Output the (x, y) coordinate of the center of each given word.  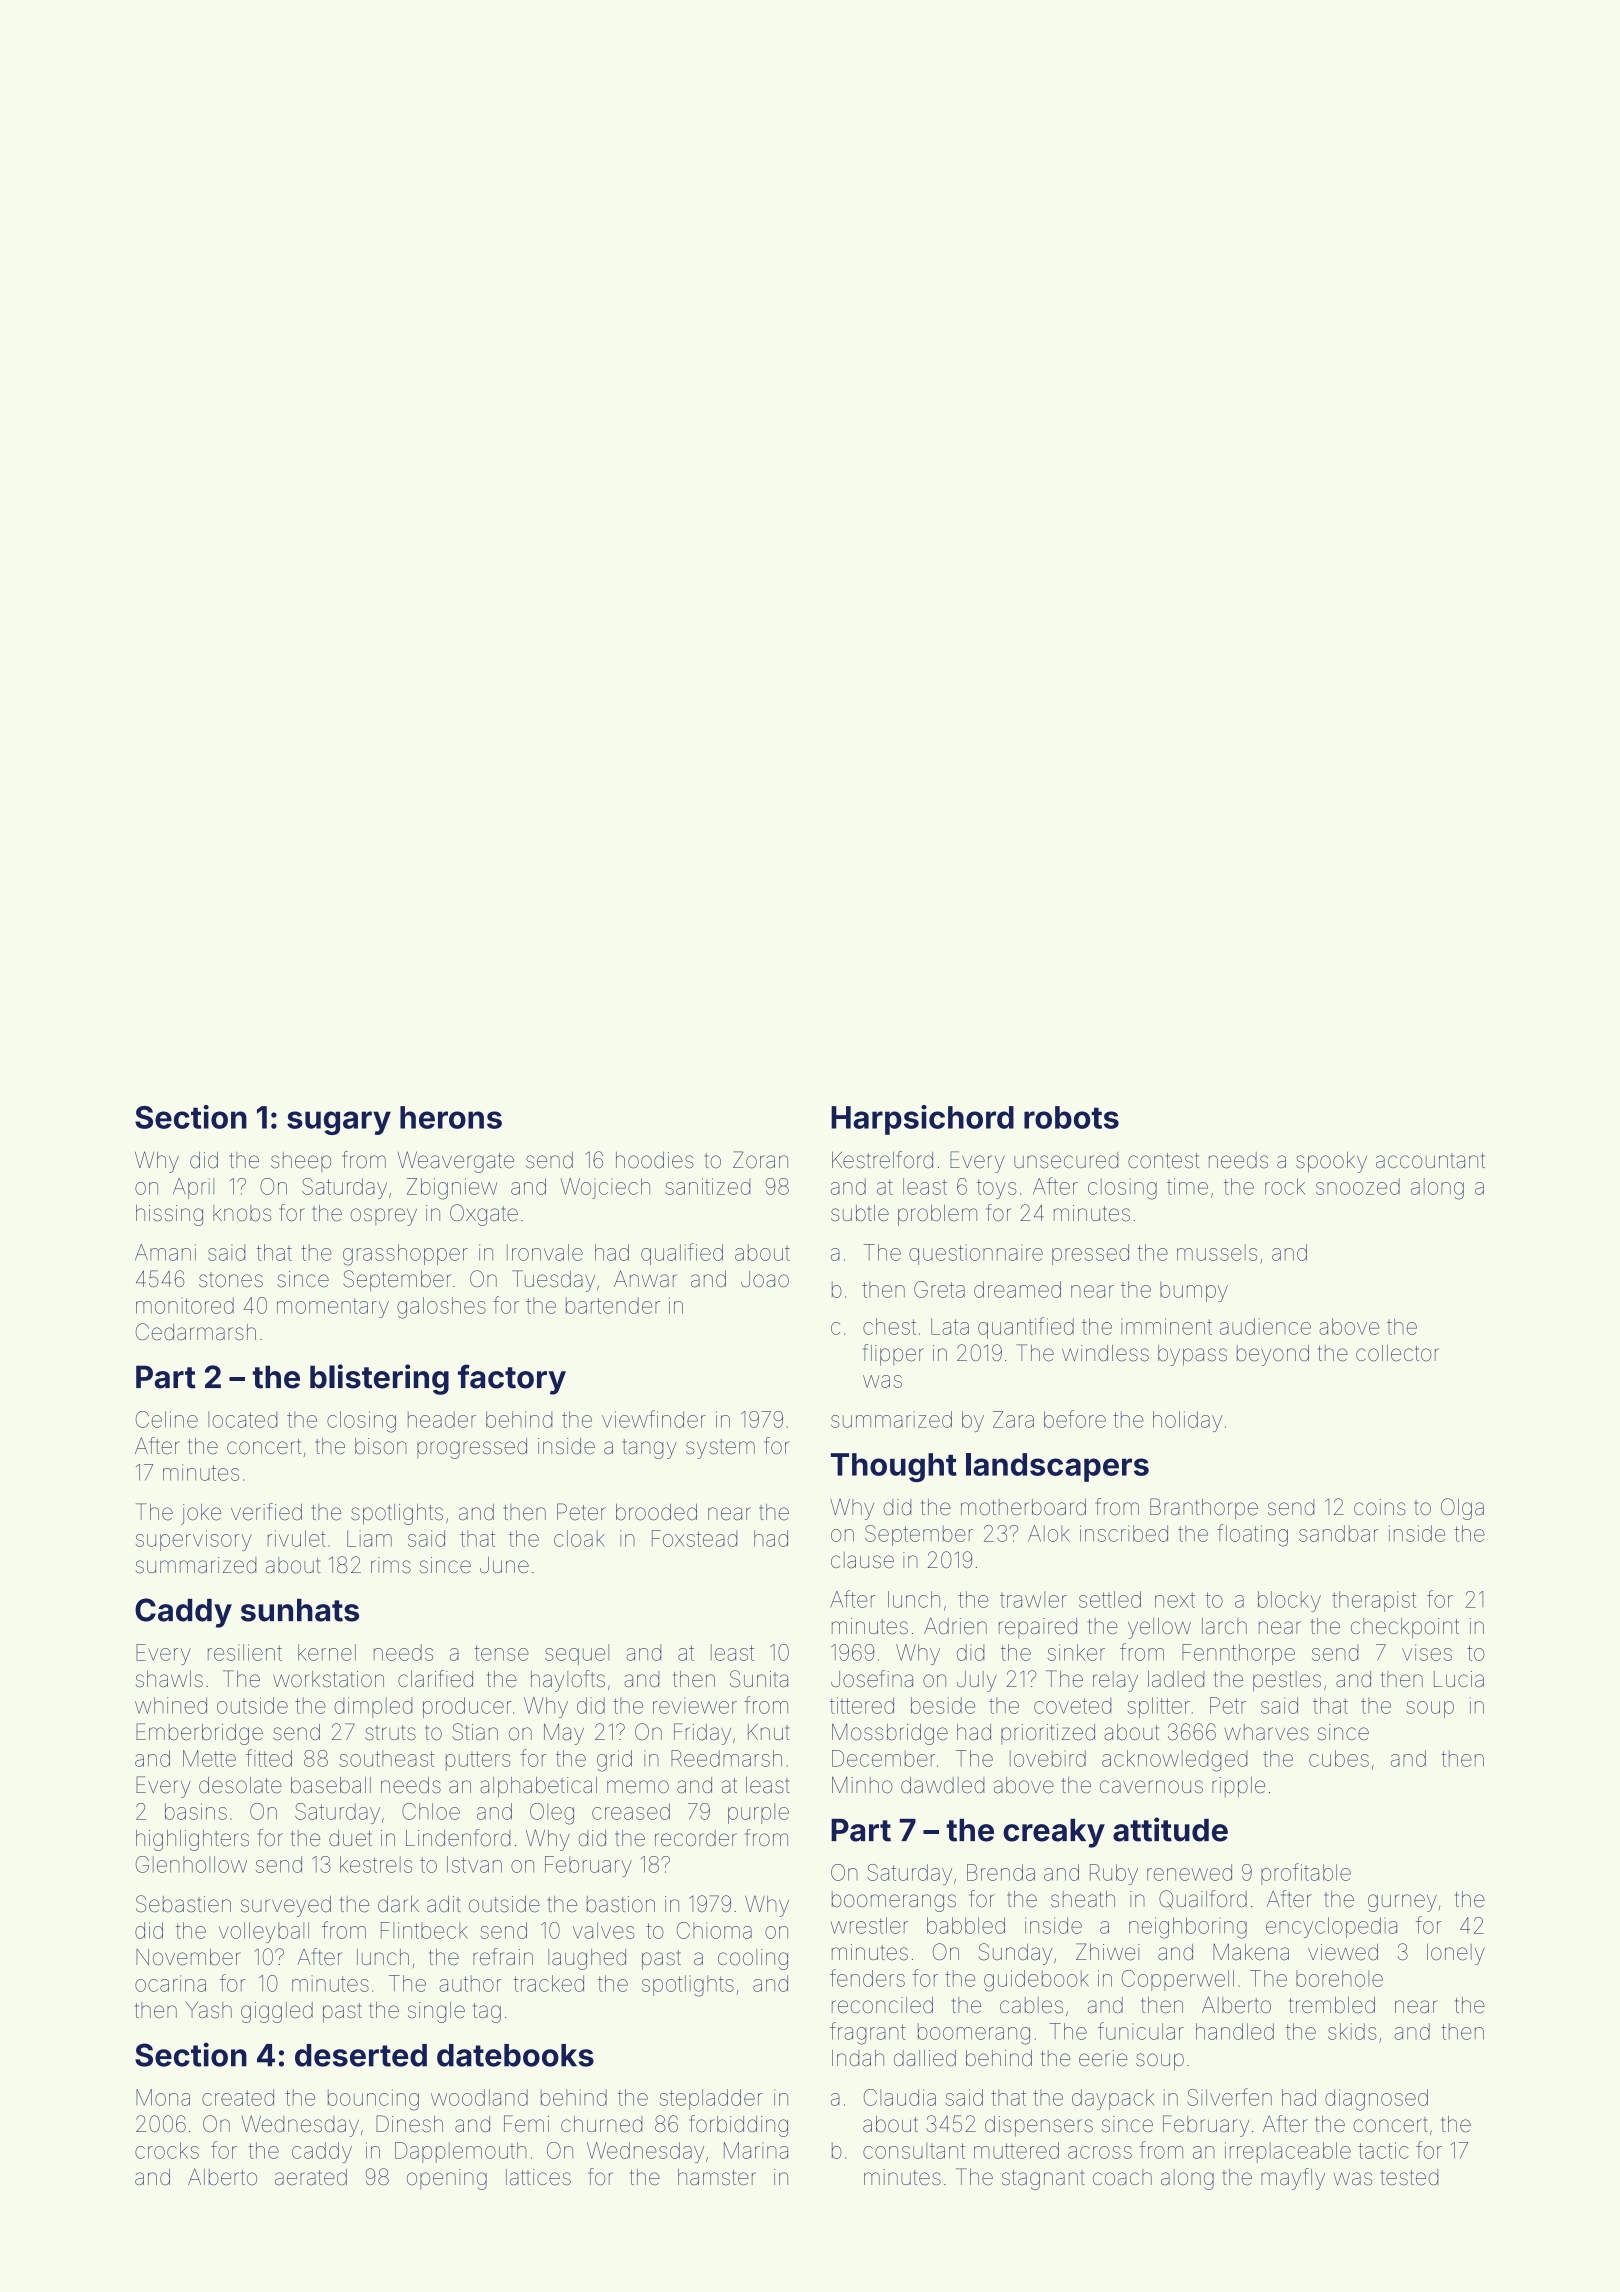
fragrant (867, 2033)
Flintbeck (424, 1930)
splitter (1158, 1707)
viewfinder (654, 1419)
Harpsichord (922, 1120)
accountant (1430, 1161)
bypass (1192, 1355)
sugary (339, 1123)
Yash (209, 2010)
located (242, 1419)
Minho (862, 1785)
